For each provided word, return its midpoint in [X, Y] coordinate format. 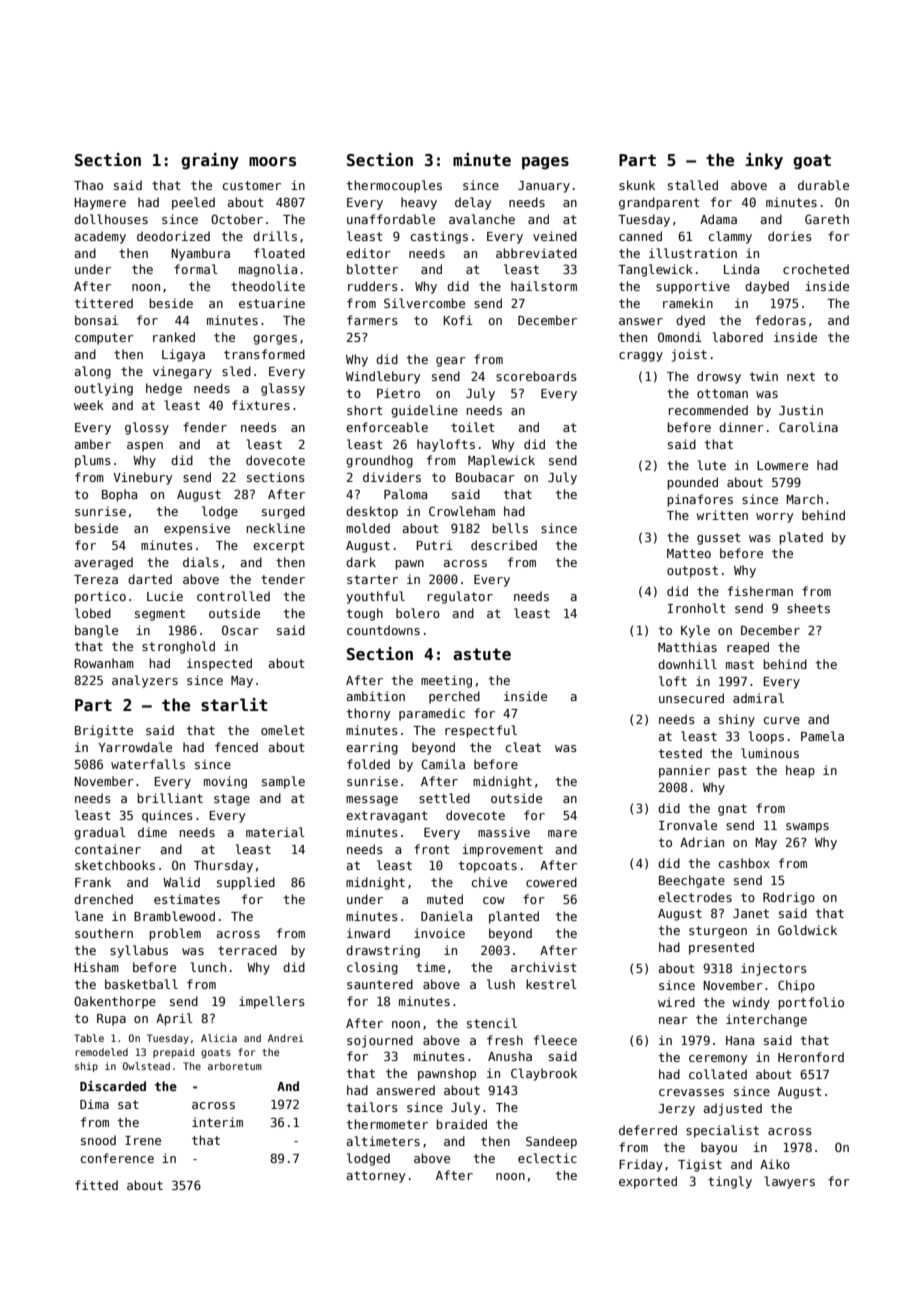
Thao [88, 185]
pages [545, 163]
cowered [551, 882]
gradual [100, 833]
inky [764, 161]
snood [98, 1140]
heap [800, 771]
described [504, 545]
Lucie [165, 596]
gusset [719, 539]
